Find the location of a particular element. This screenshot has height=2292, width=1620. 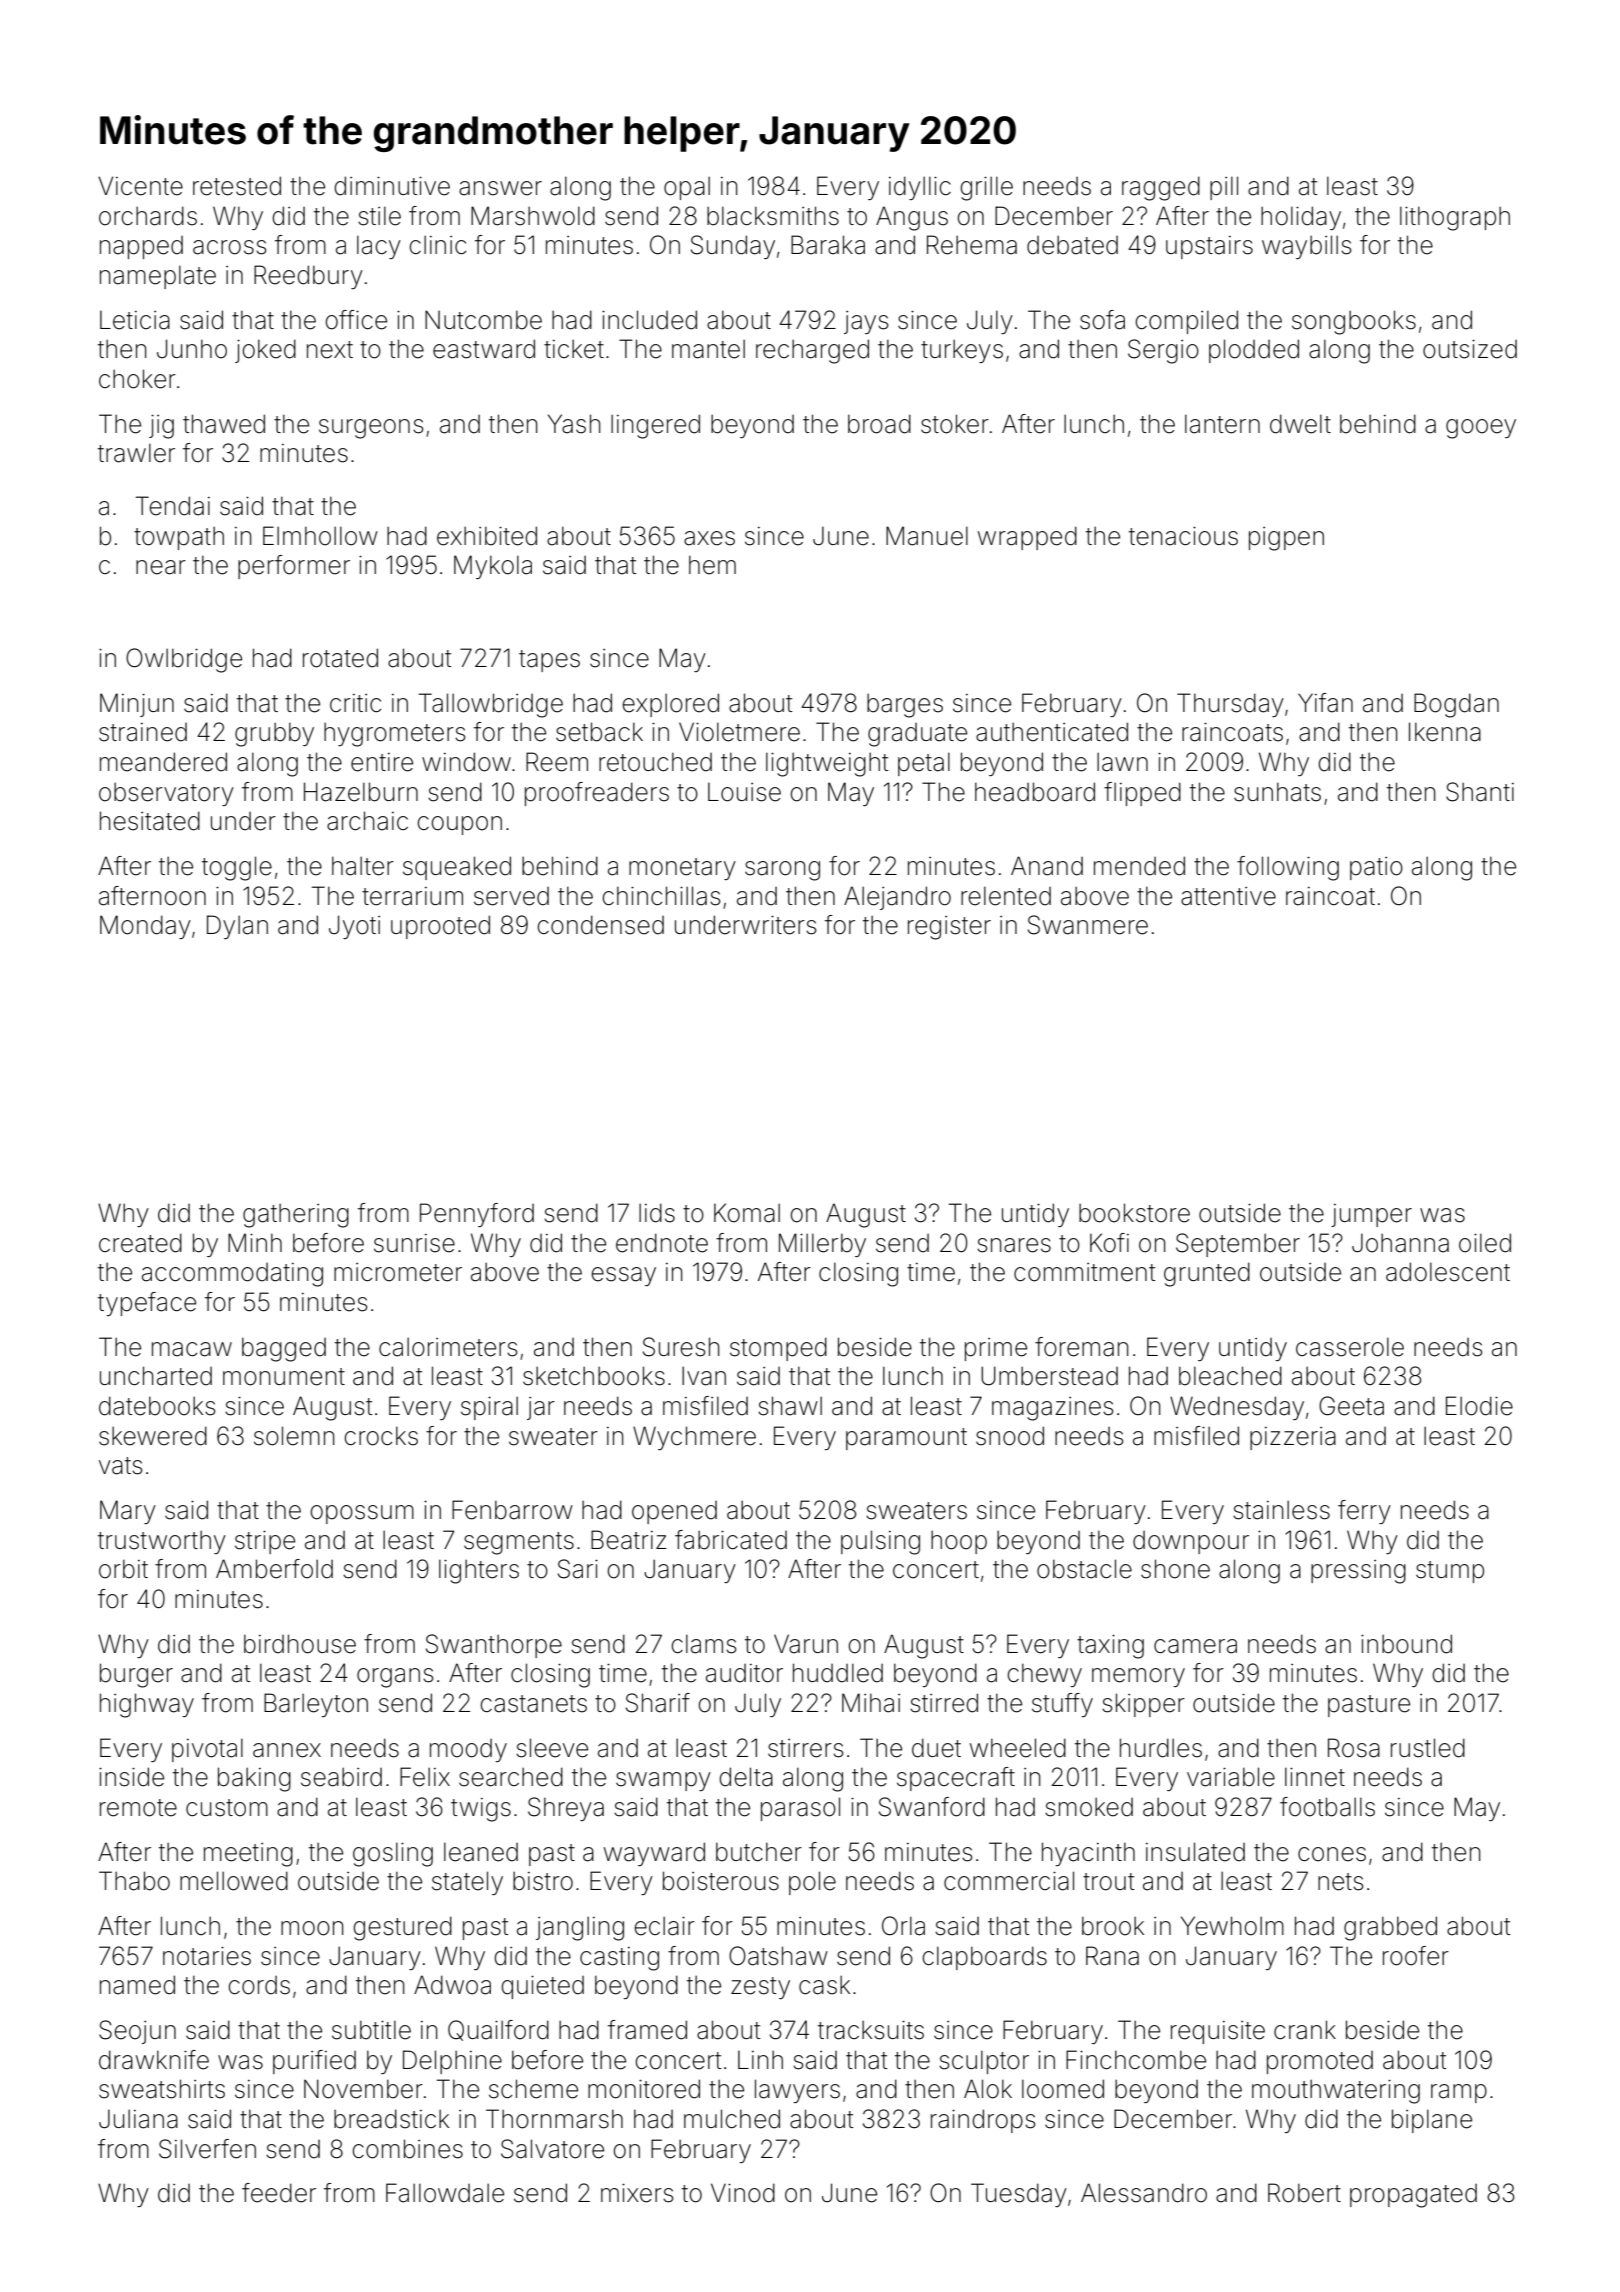

diminutive is located at coordinates (392, 186).
